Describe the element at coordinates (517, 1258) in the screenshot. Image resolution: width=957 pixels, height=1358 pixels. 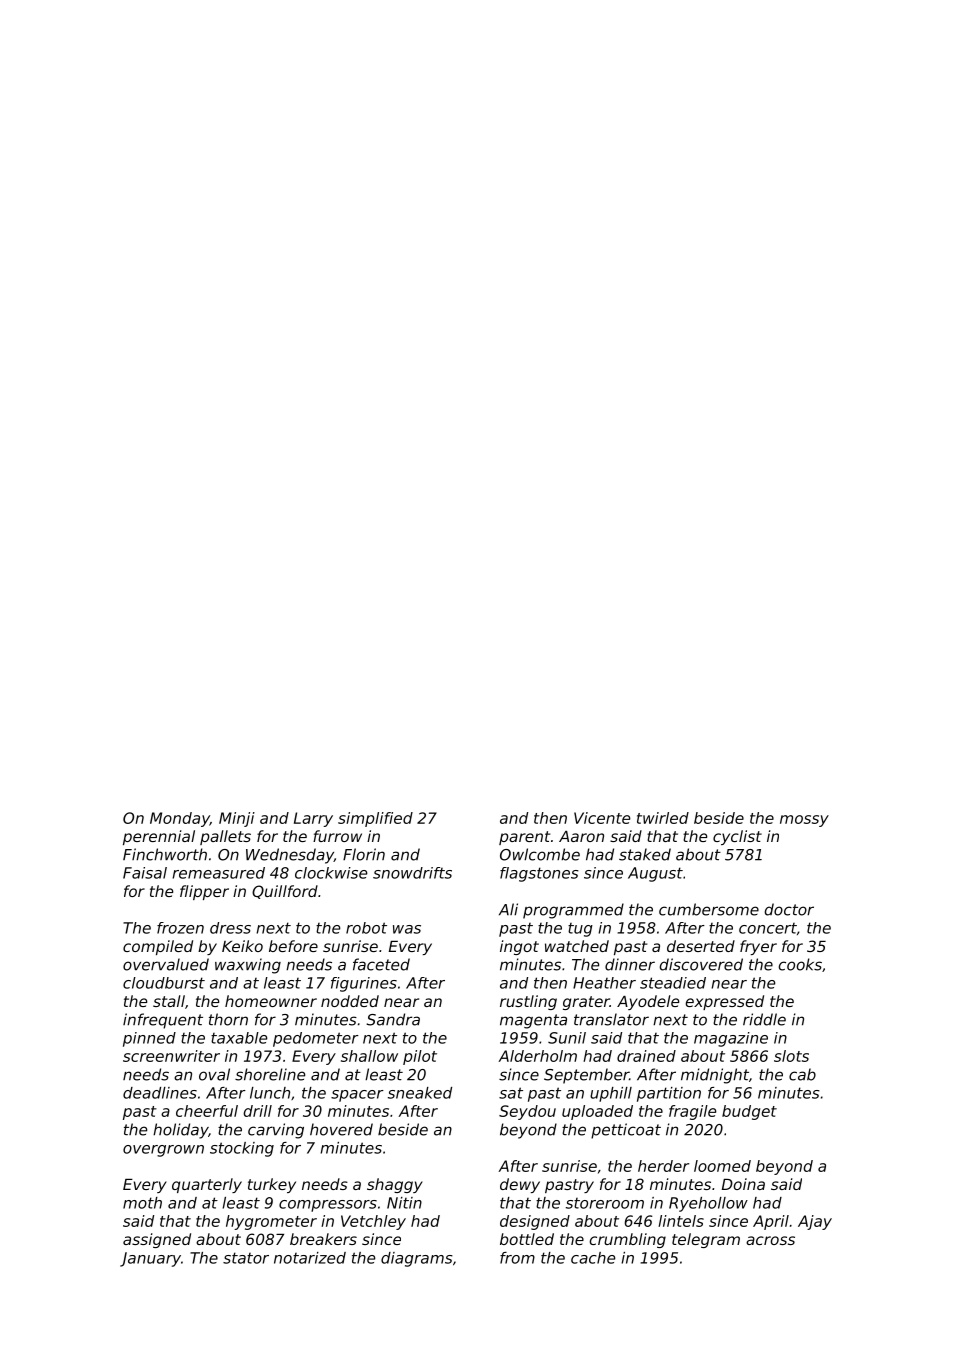
I see `from` at that location.
